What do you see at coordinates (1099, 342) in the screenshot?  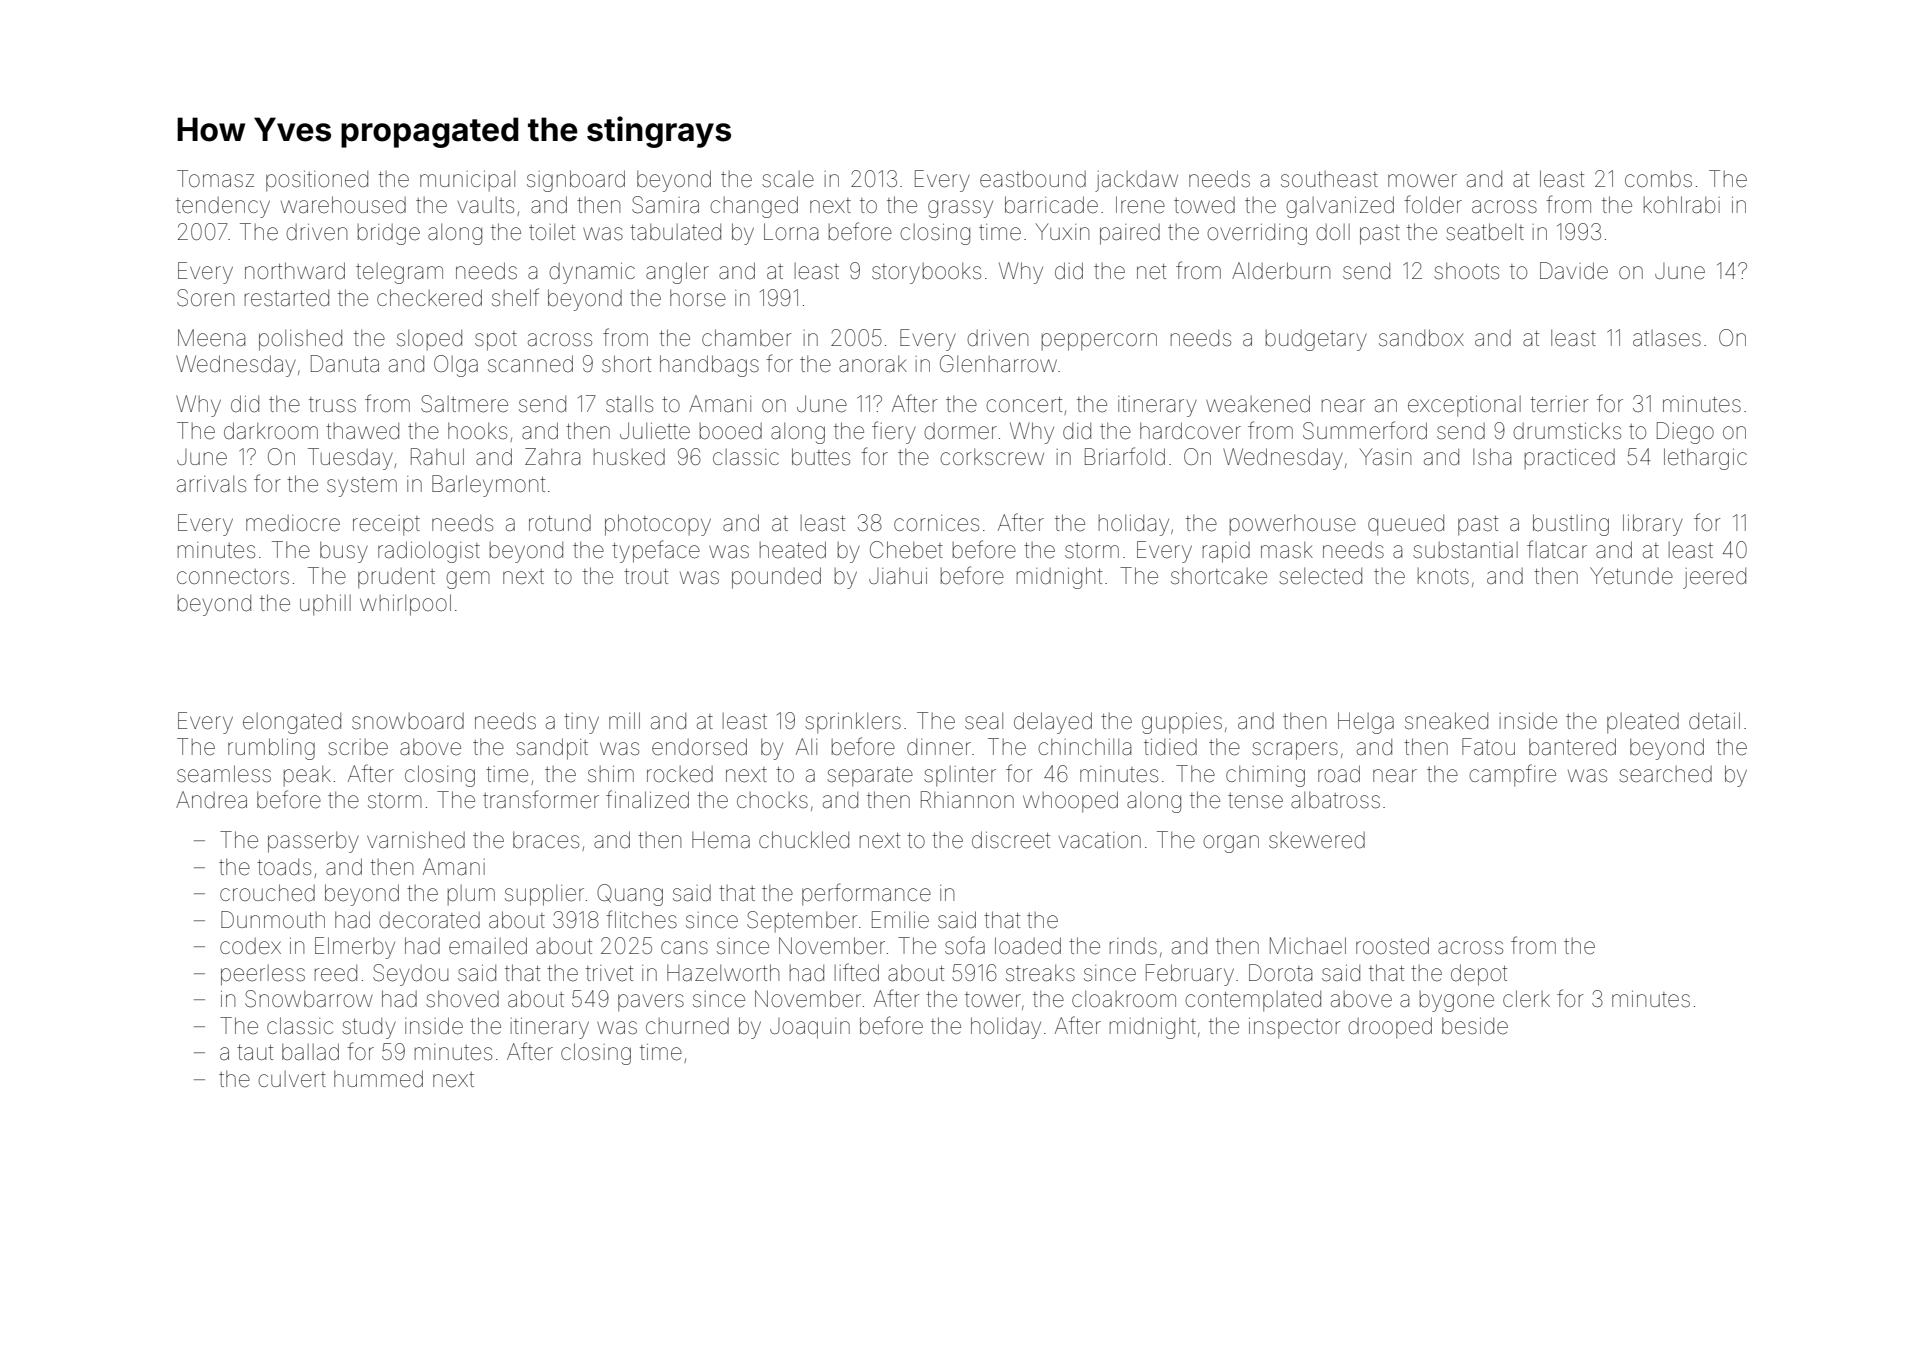 I see `peppercorn` at bounding box center [1099, 342].
